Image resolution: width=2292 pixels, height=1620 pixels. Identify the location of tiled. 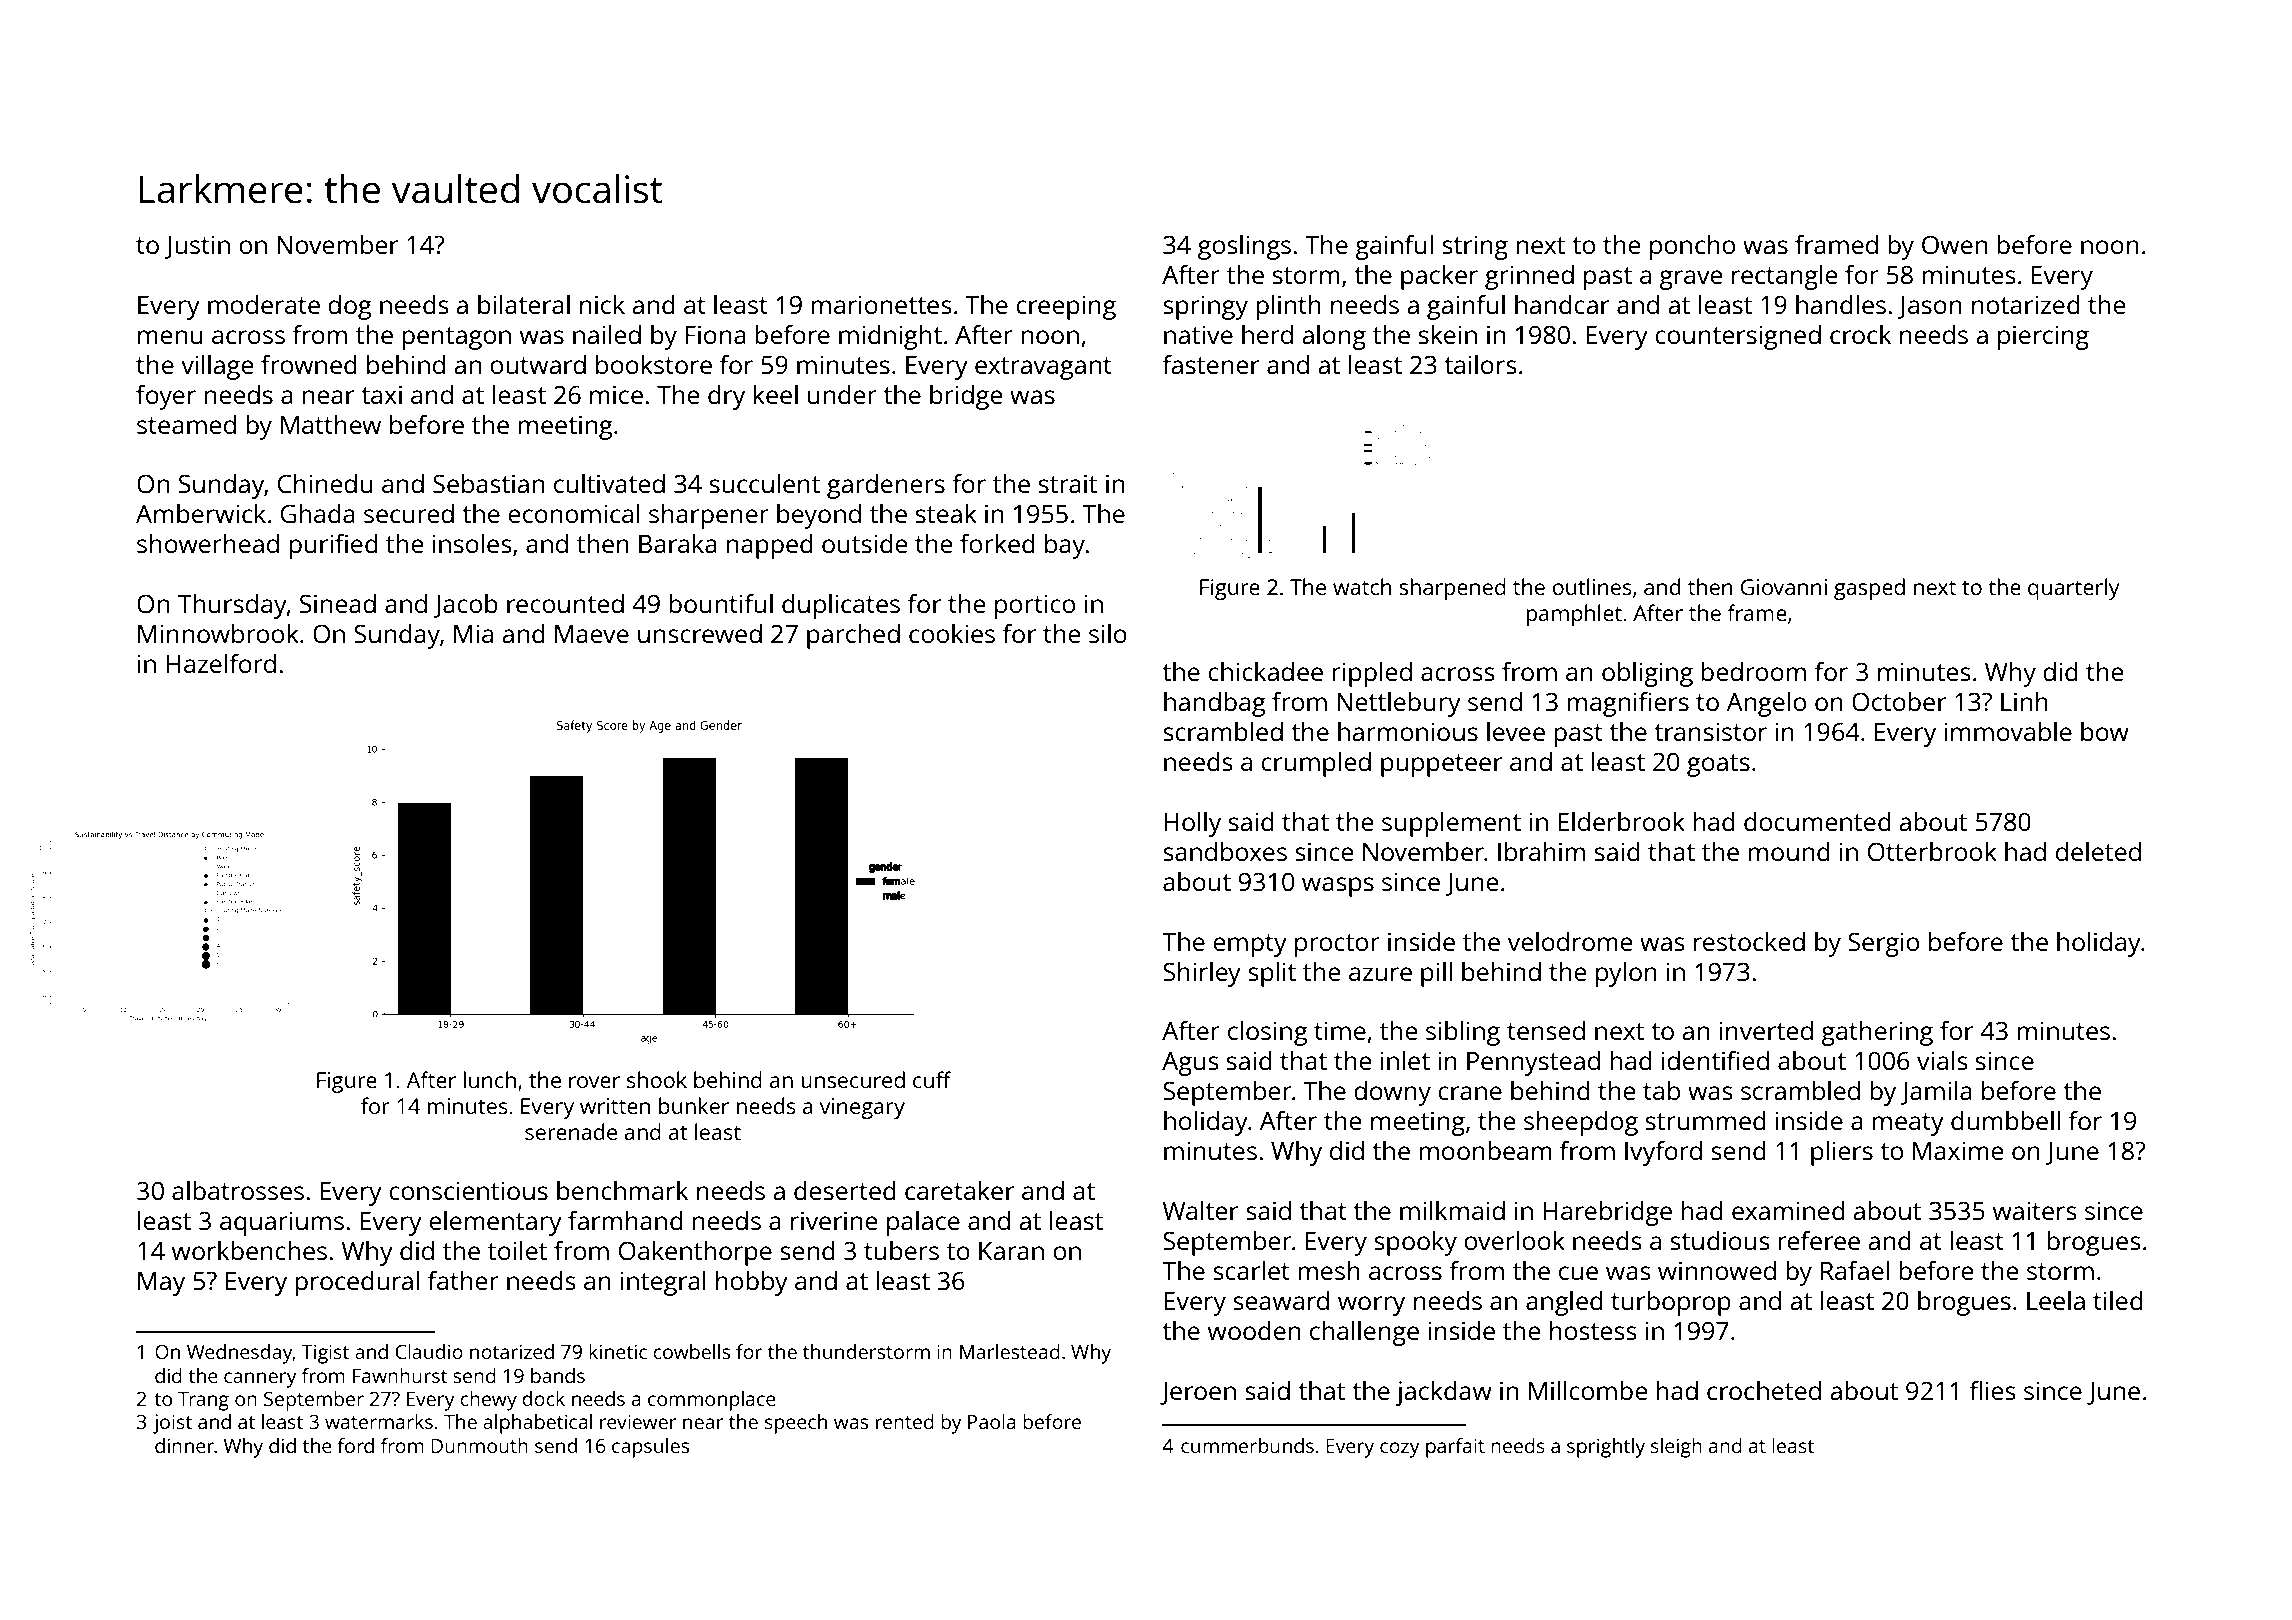
(2118, 1300).
